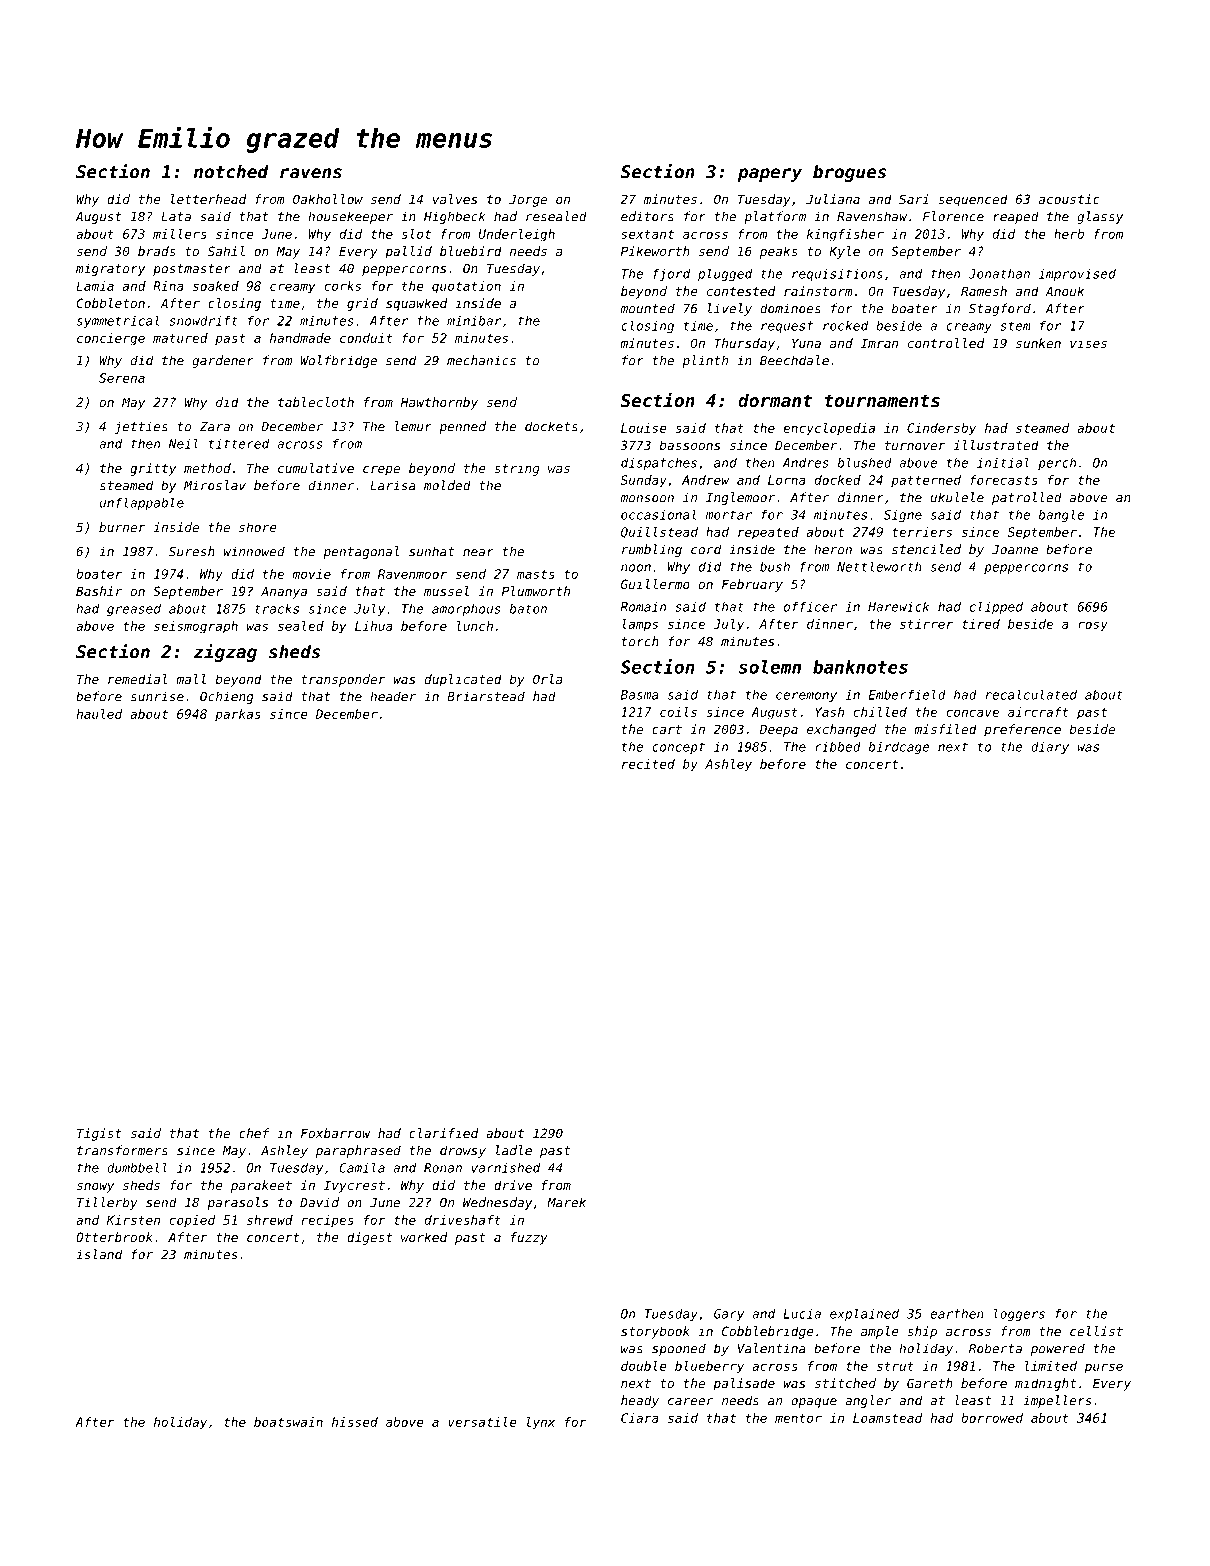 This image has width=1210, height=1566. Describe the element at coordinates (864, 1315) in the image. I see `explained` at that location.
